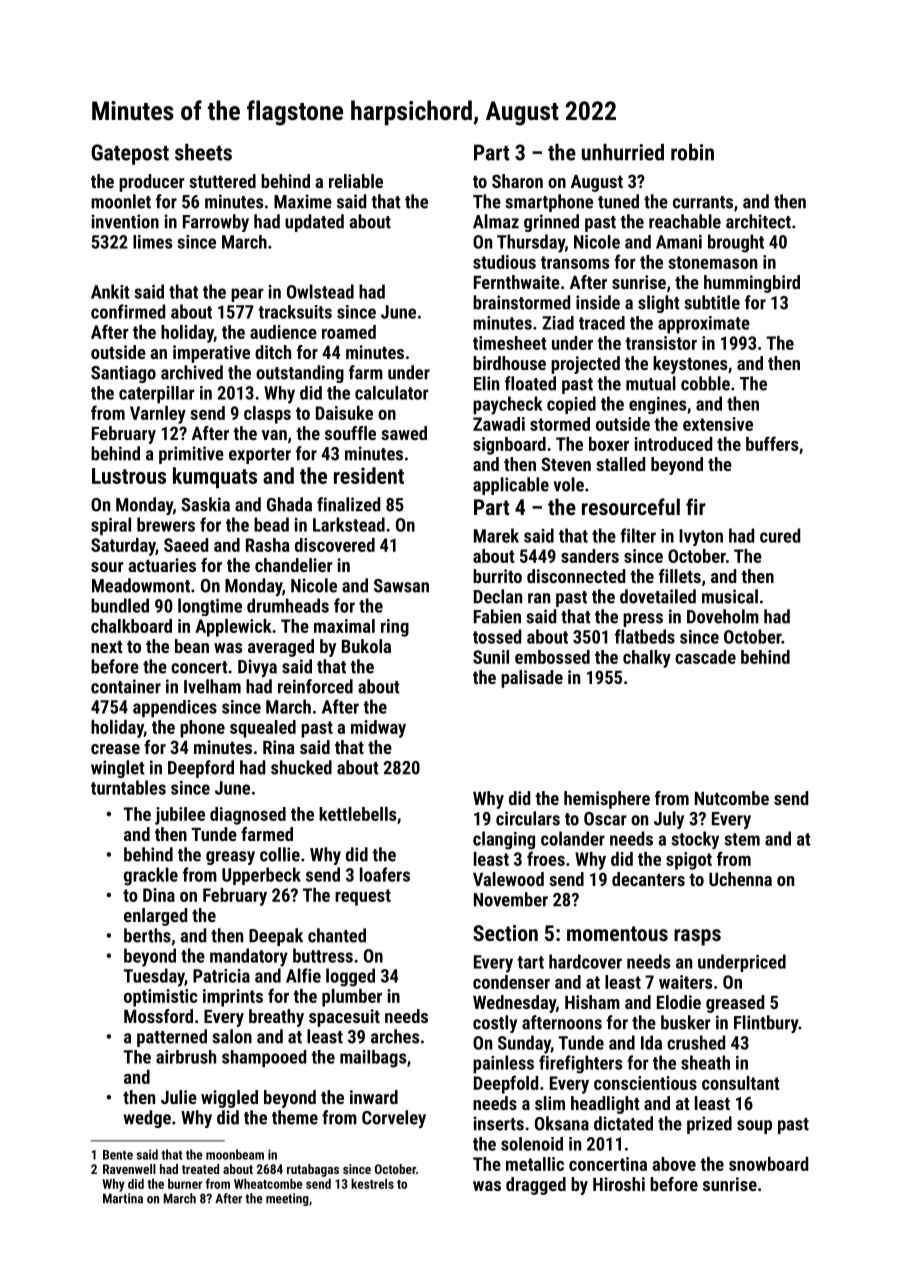 The width and height of the screenshot is (903, 1283). Describe the element at coordinates (126, 686) in the screenshot. I see `container` at that location.
